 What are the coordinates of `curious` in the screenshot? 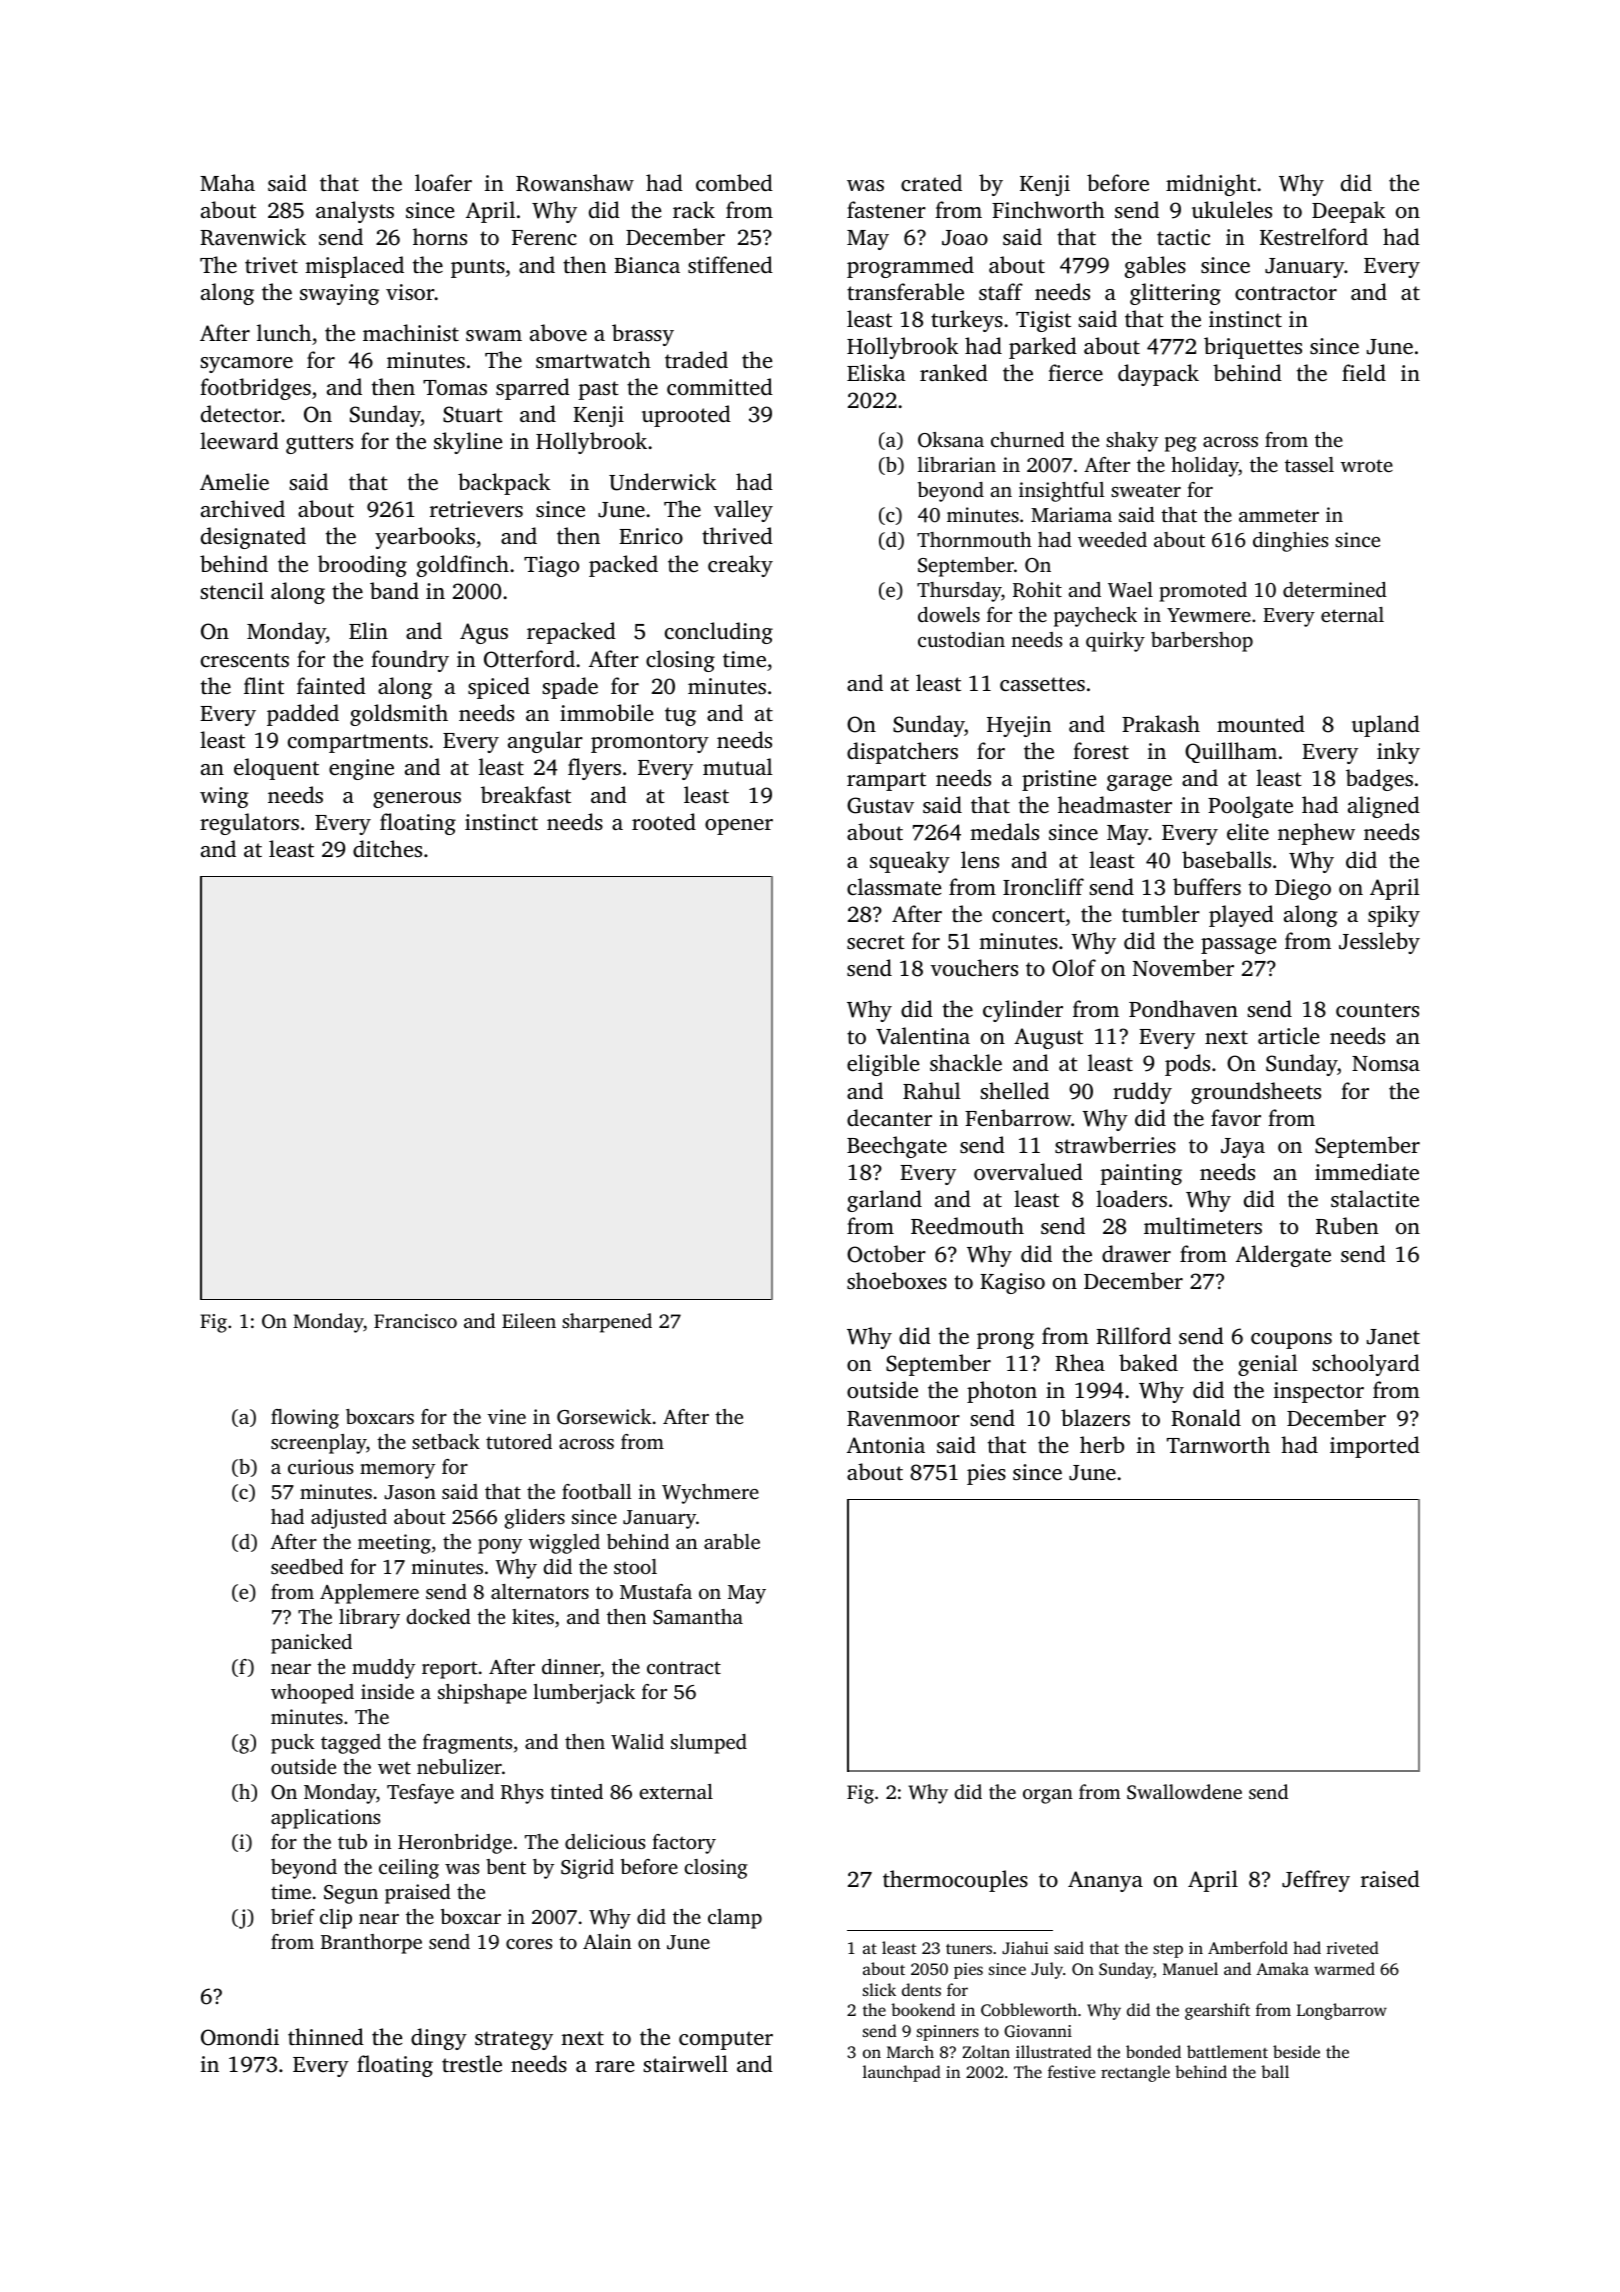 It's located at (320, 1466).
